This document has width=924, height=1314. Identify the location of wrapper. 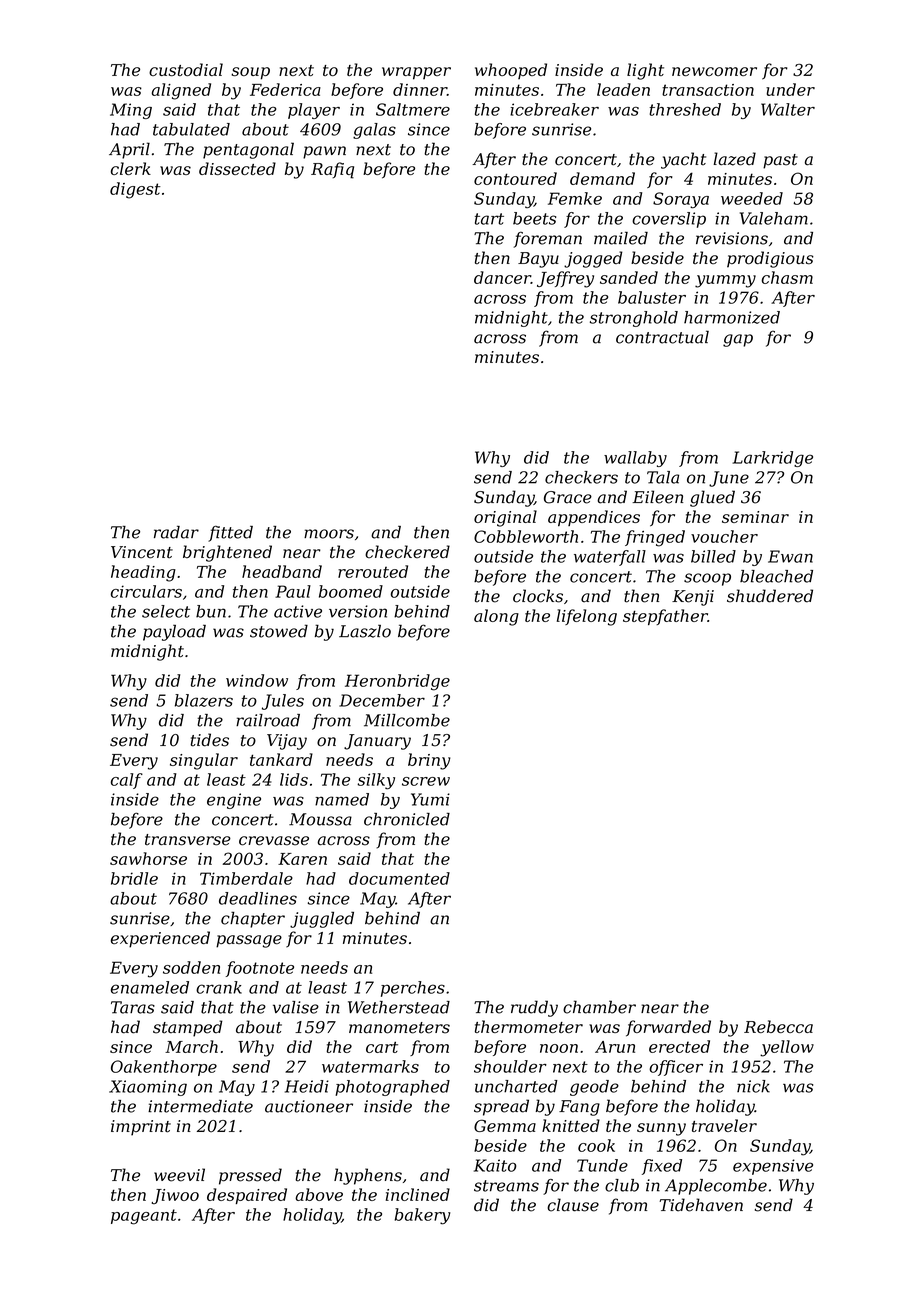
(416, 73).
